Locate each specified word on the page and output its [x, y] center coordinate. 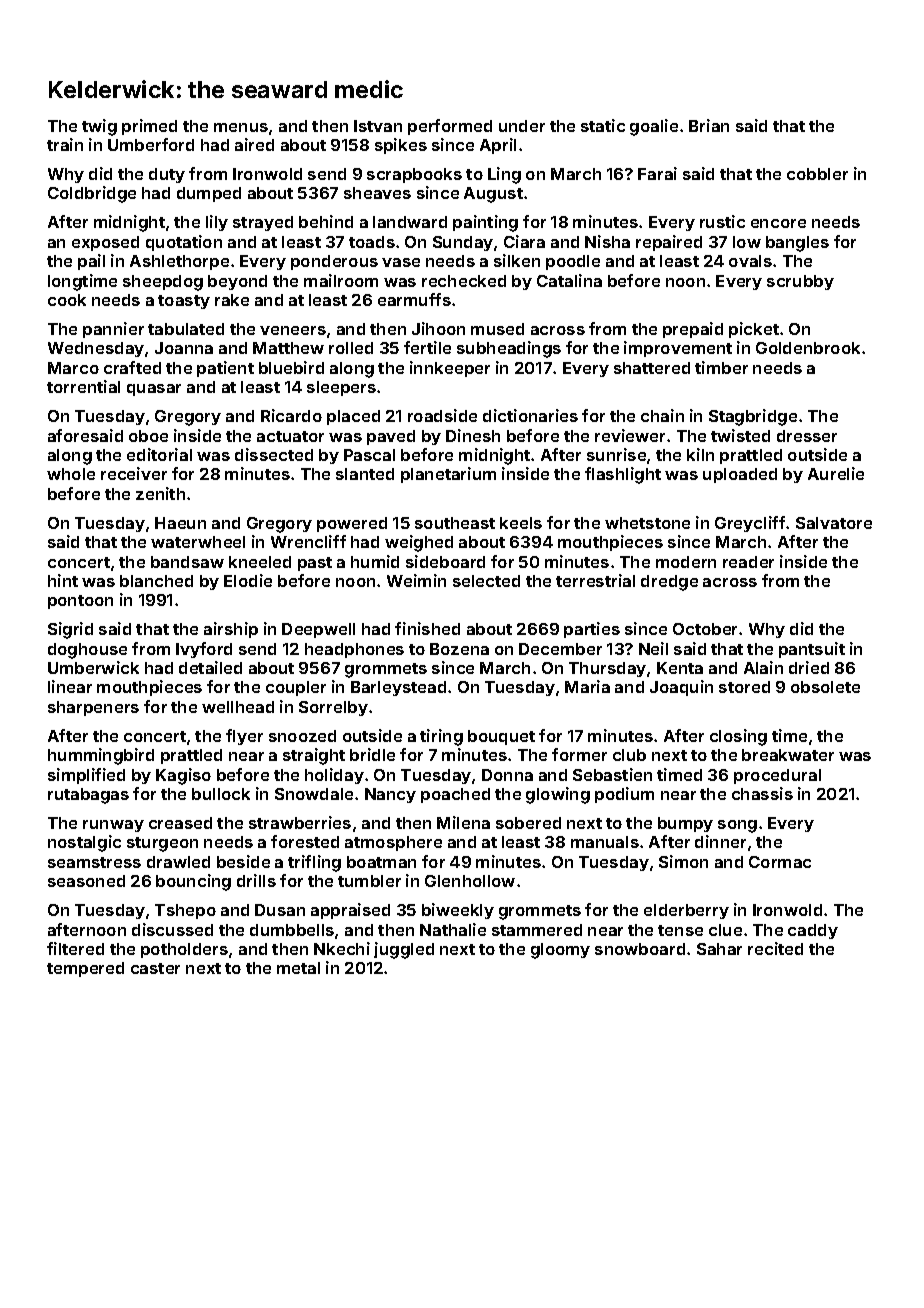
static [603, 125]
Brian [709, 125]
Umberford [151, 144]
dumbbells [292, 930]
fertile [427, 347]
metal [298, 968]
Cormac [780, 862]
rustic [722, 221]
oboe [148, 436]
